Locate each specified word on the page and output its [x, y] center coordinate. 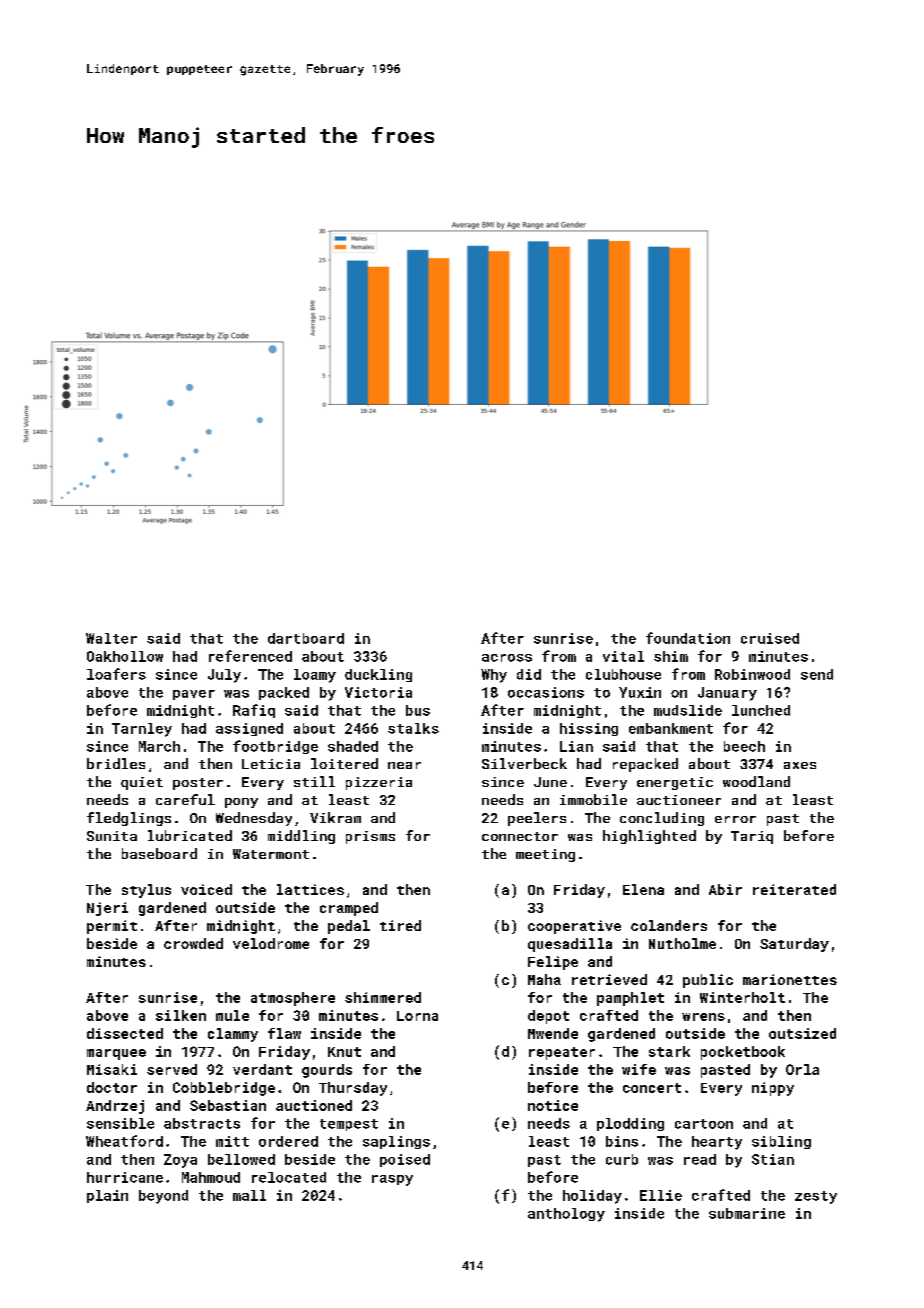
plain [107, 1196]
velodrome [271, 943]
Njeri [107, 909]
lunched [761, 710]
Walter [111, 638]
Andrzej [115, 1107]
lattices [310, 889]
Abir [725, 889]
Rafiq [254, 711]
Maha [544, 979]
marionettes [790, 979]
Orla [802, 1069]
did [529, 674]
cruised [770, 638]
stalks [413, 728]
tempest [349, 1125]
